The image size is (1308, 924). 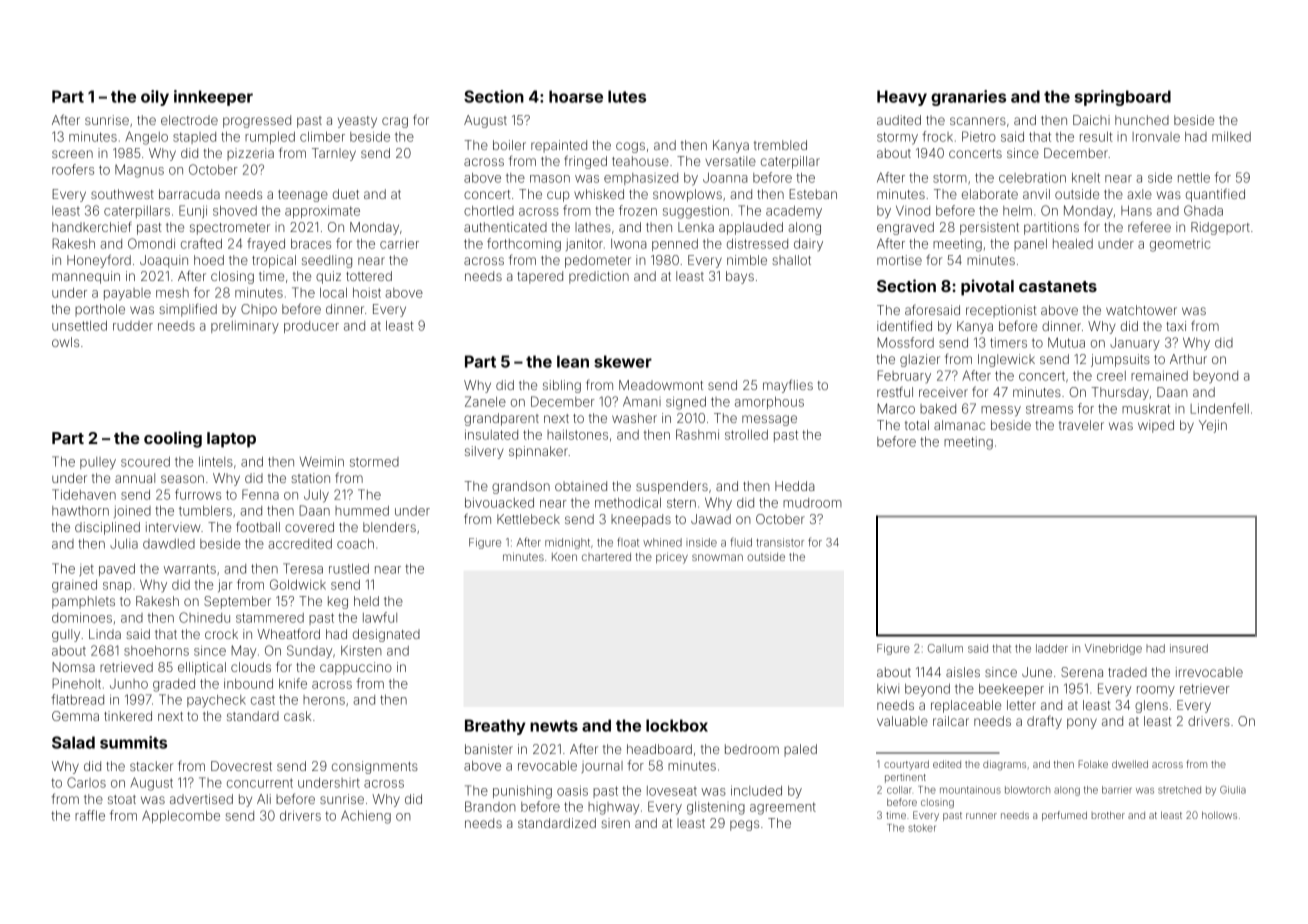 What do you see at coordinates (213, 98) in the page?
I see `innkeeper` at bounding box center [213, 98].
